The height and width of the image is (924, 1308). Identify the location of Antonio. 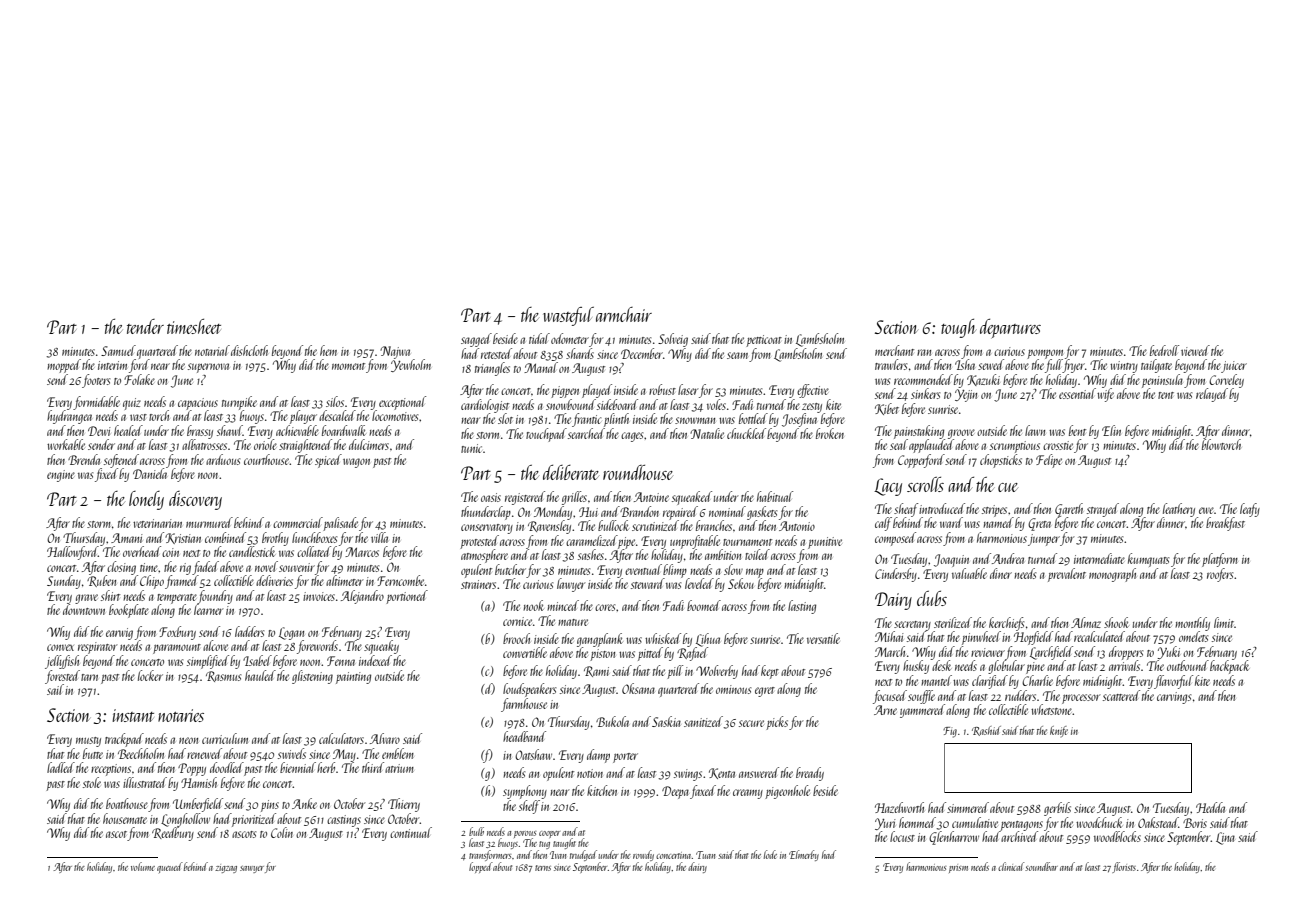
(797, 526).
